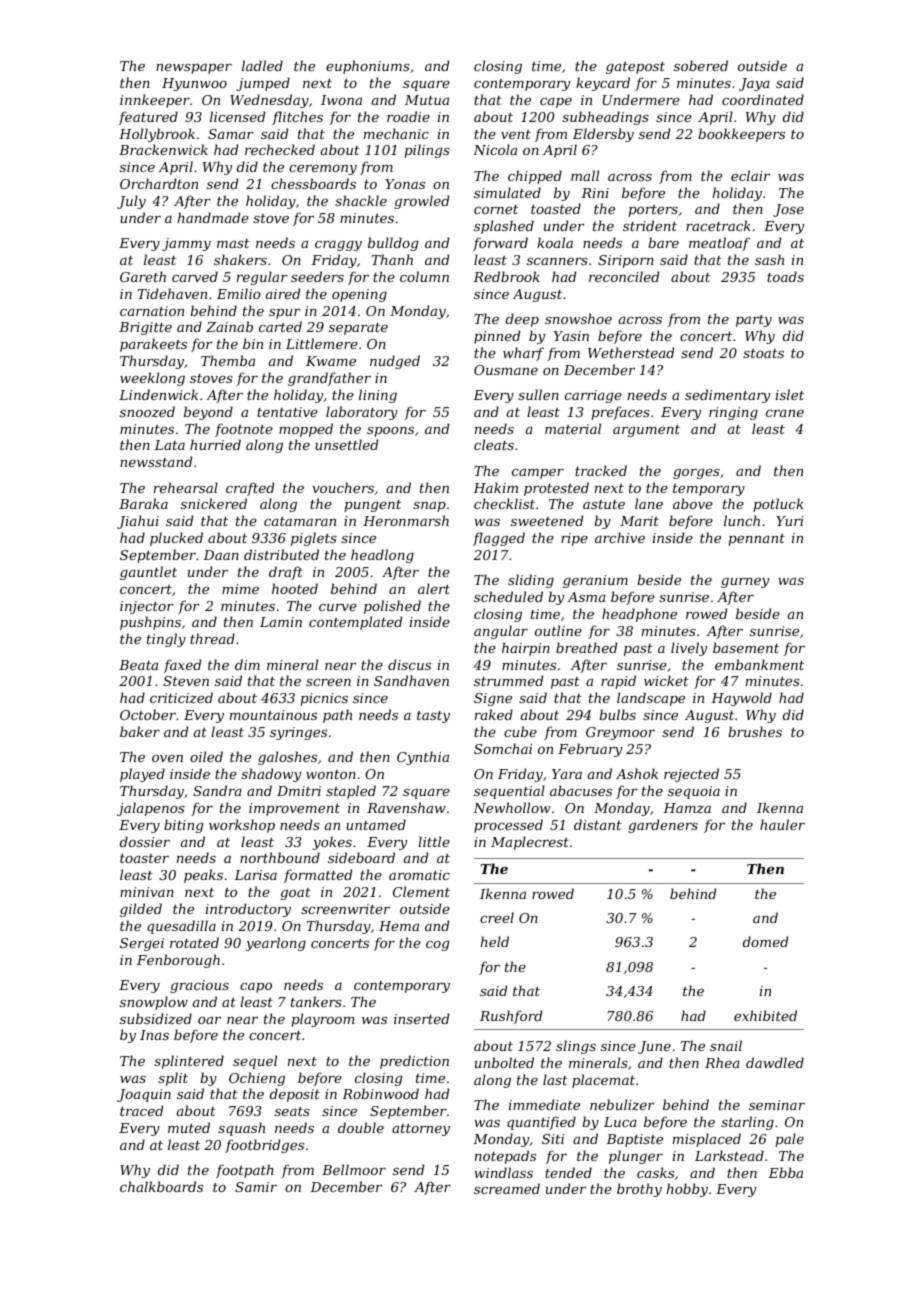 The height and width of the document is (1308, 924). I want to click on gilded, so click(141, 910).
